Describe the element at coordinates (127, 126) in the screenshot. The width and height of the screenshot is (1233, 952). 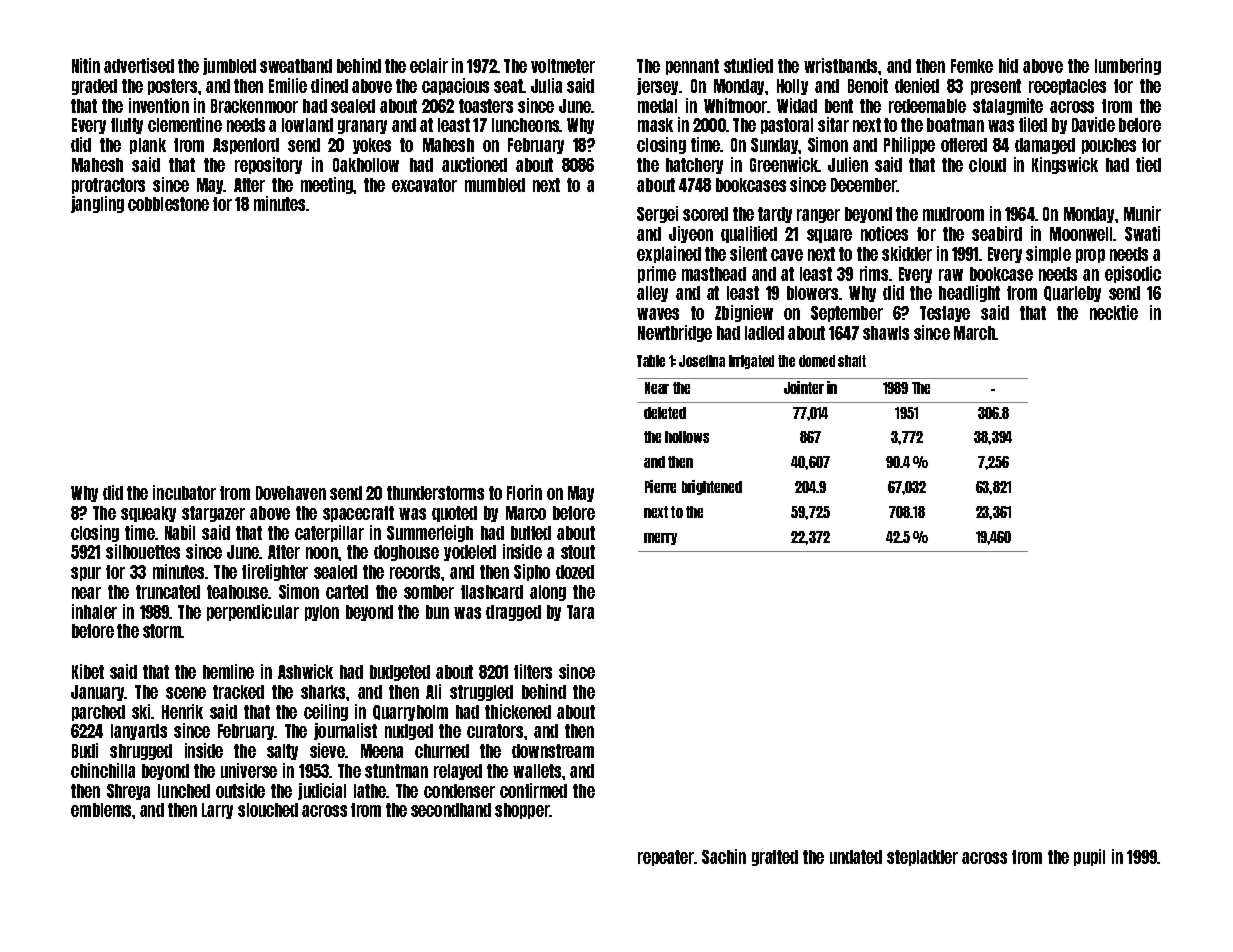
I see `fluffy` at that location.
